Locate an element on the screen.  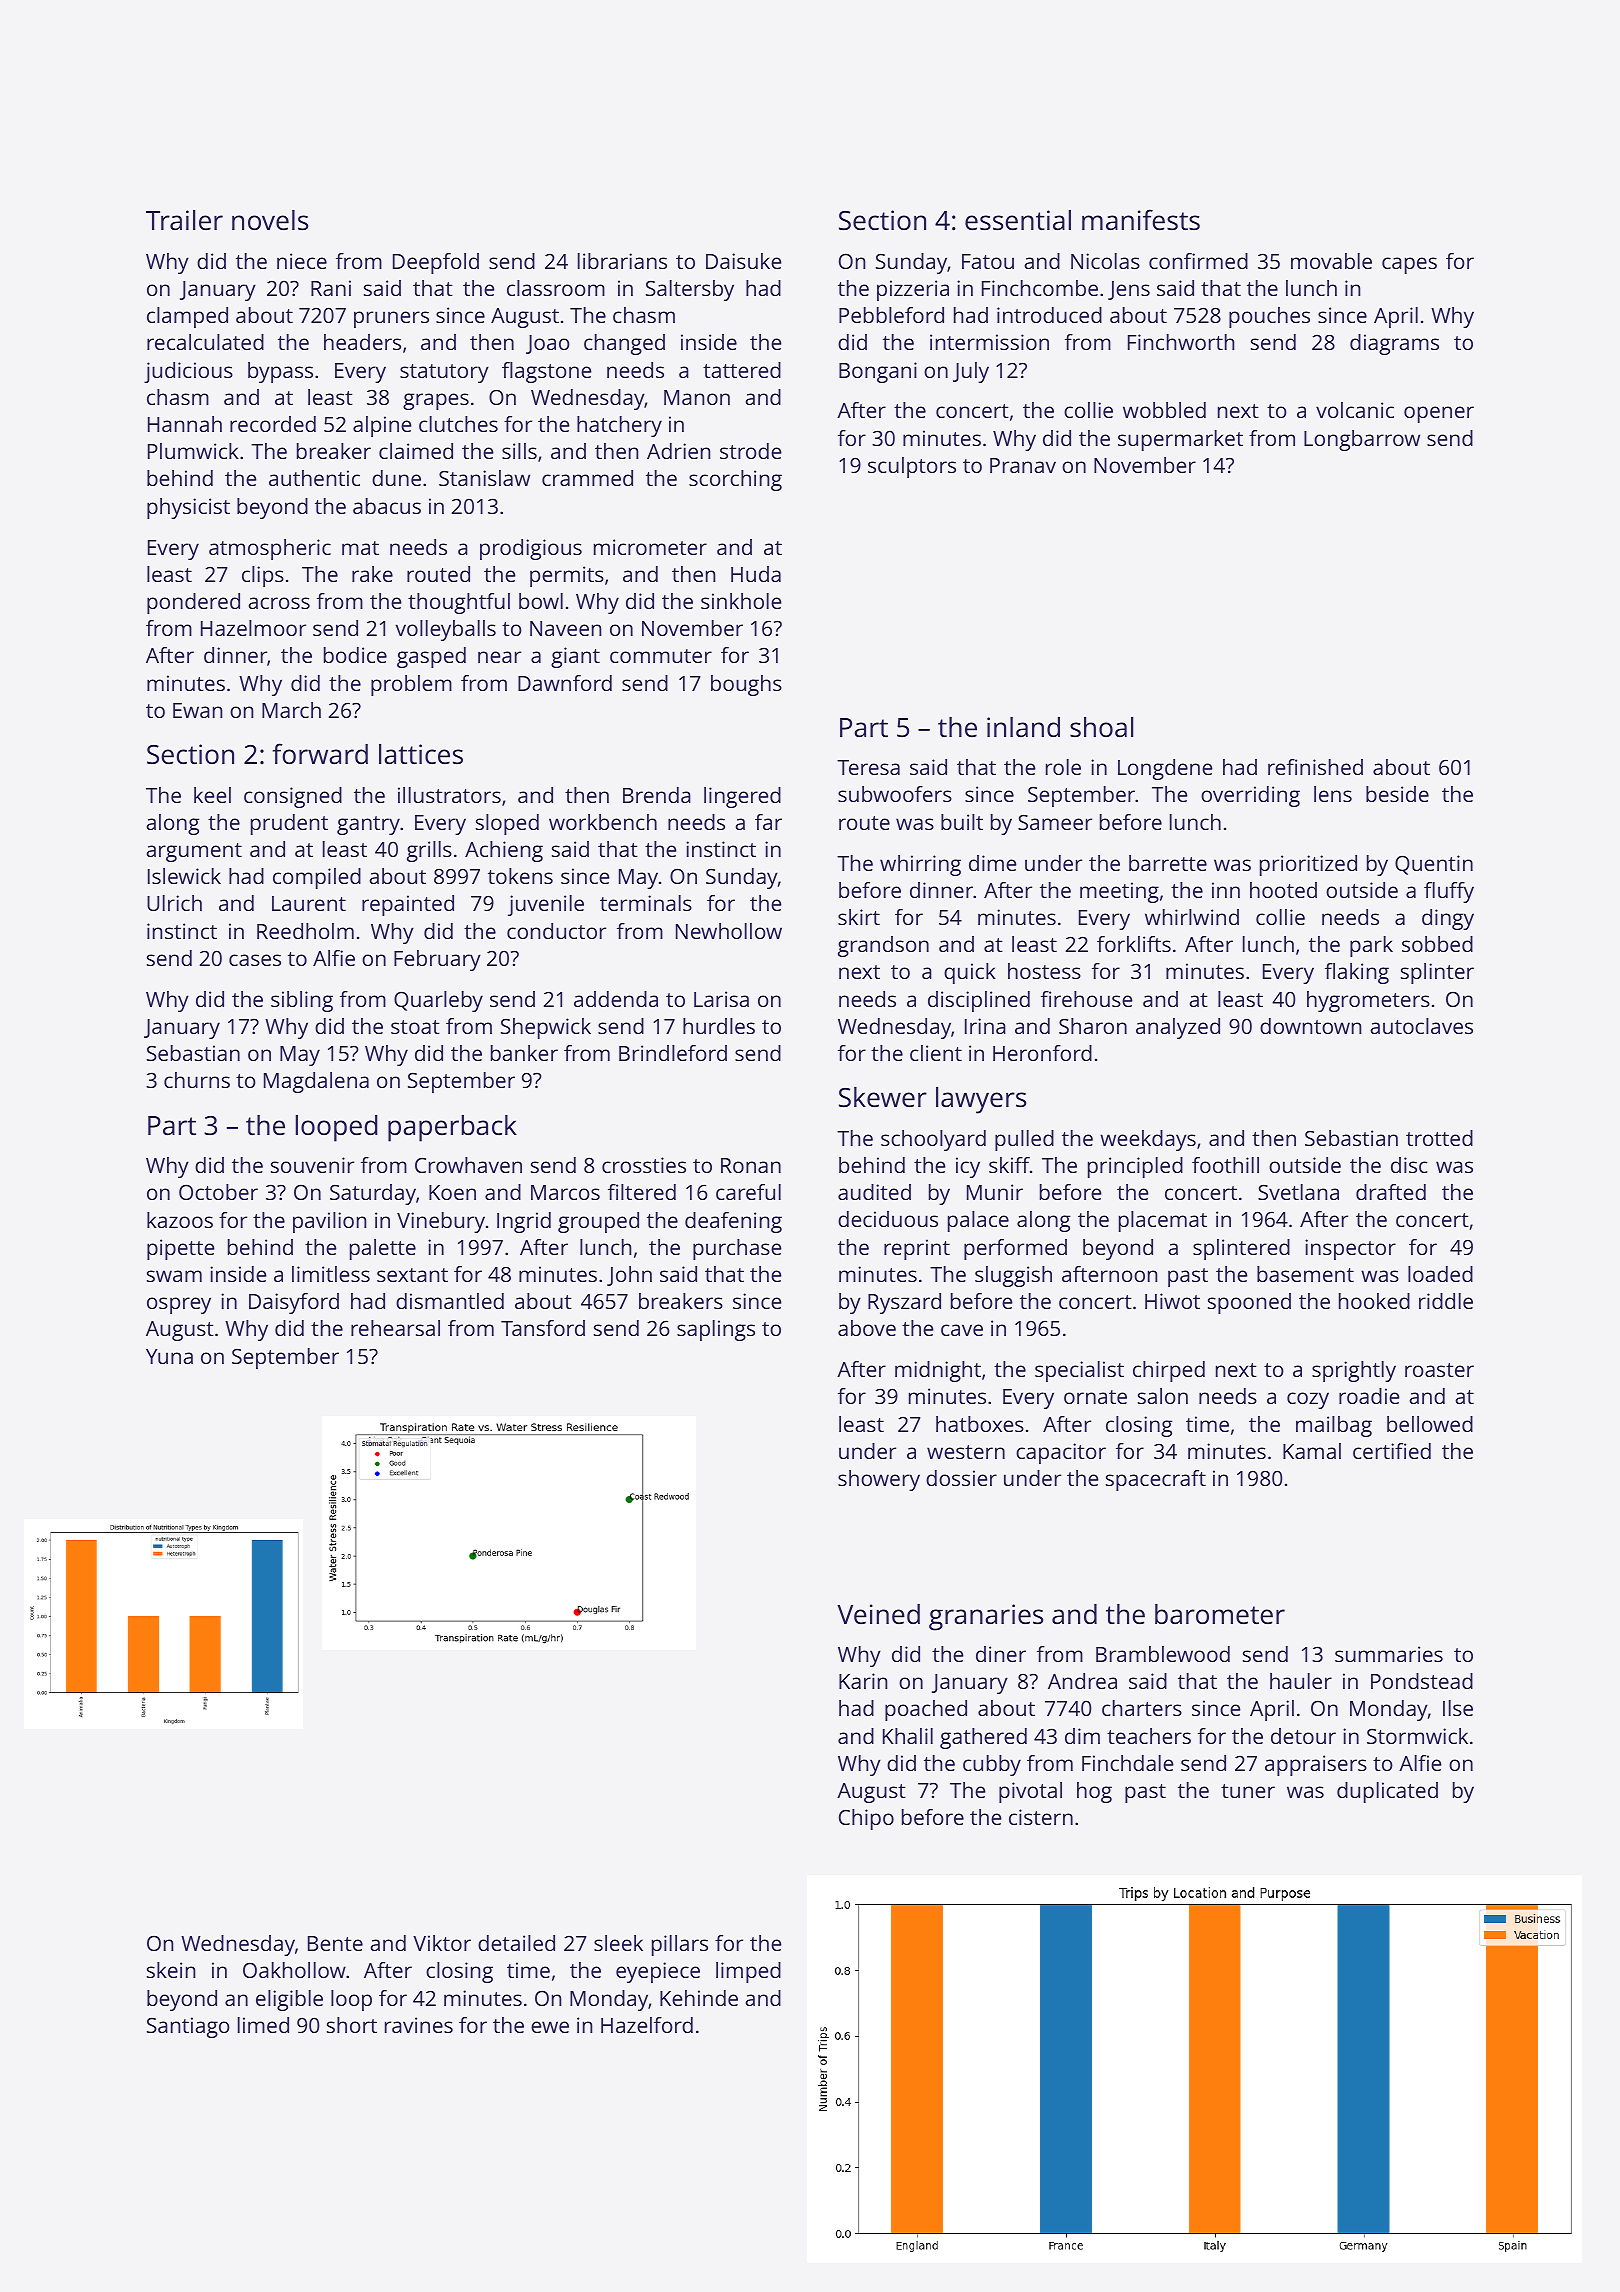
skein is located at coordinates (171, 1970).
